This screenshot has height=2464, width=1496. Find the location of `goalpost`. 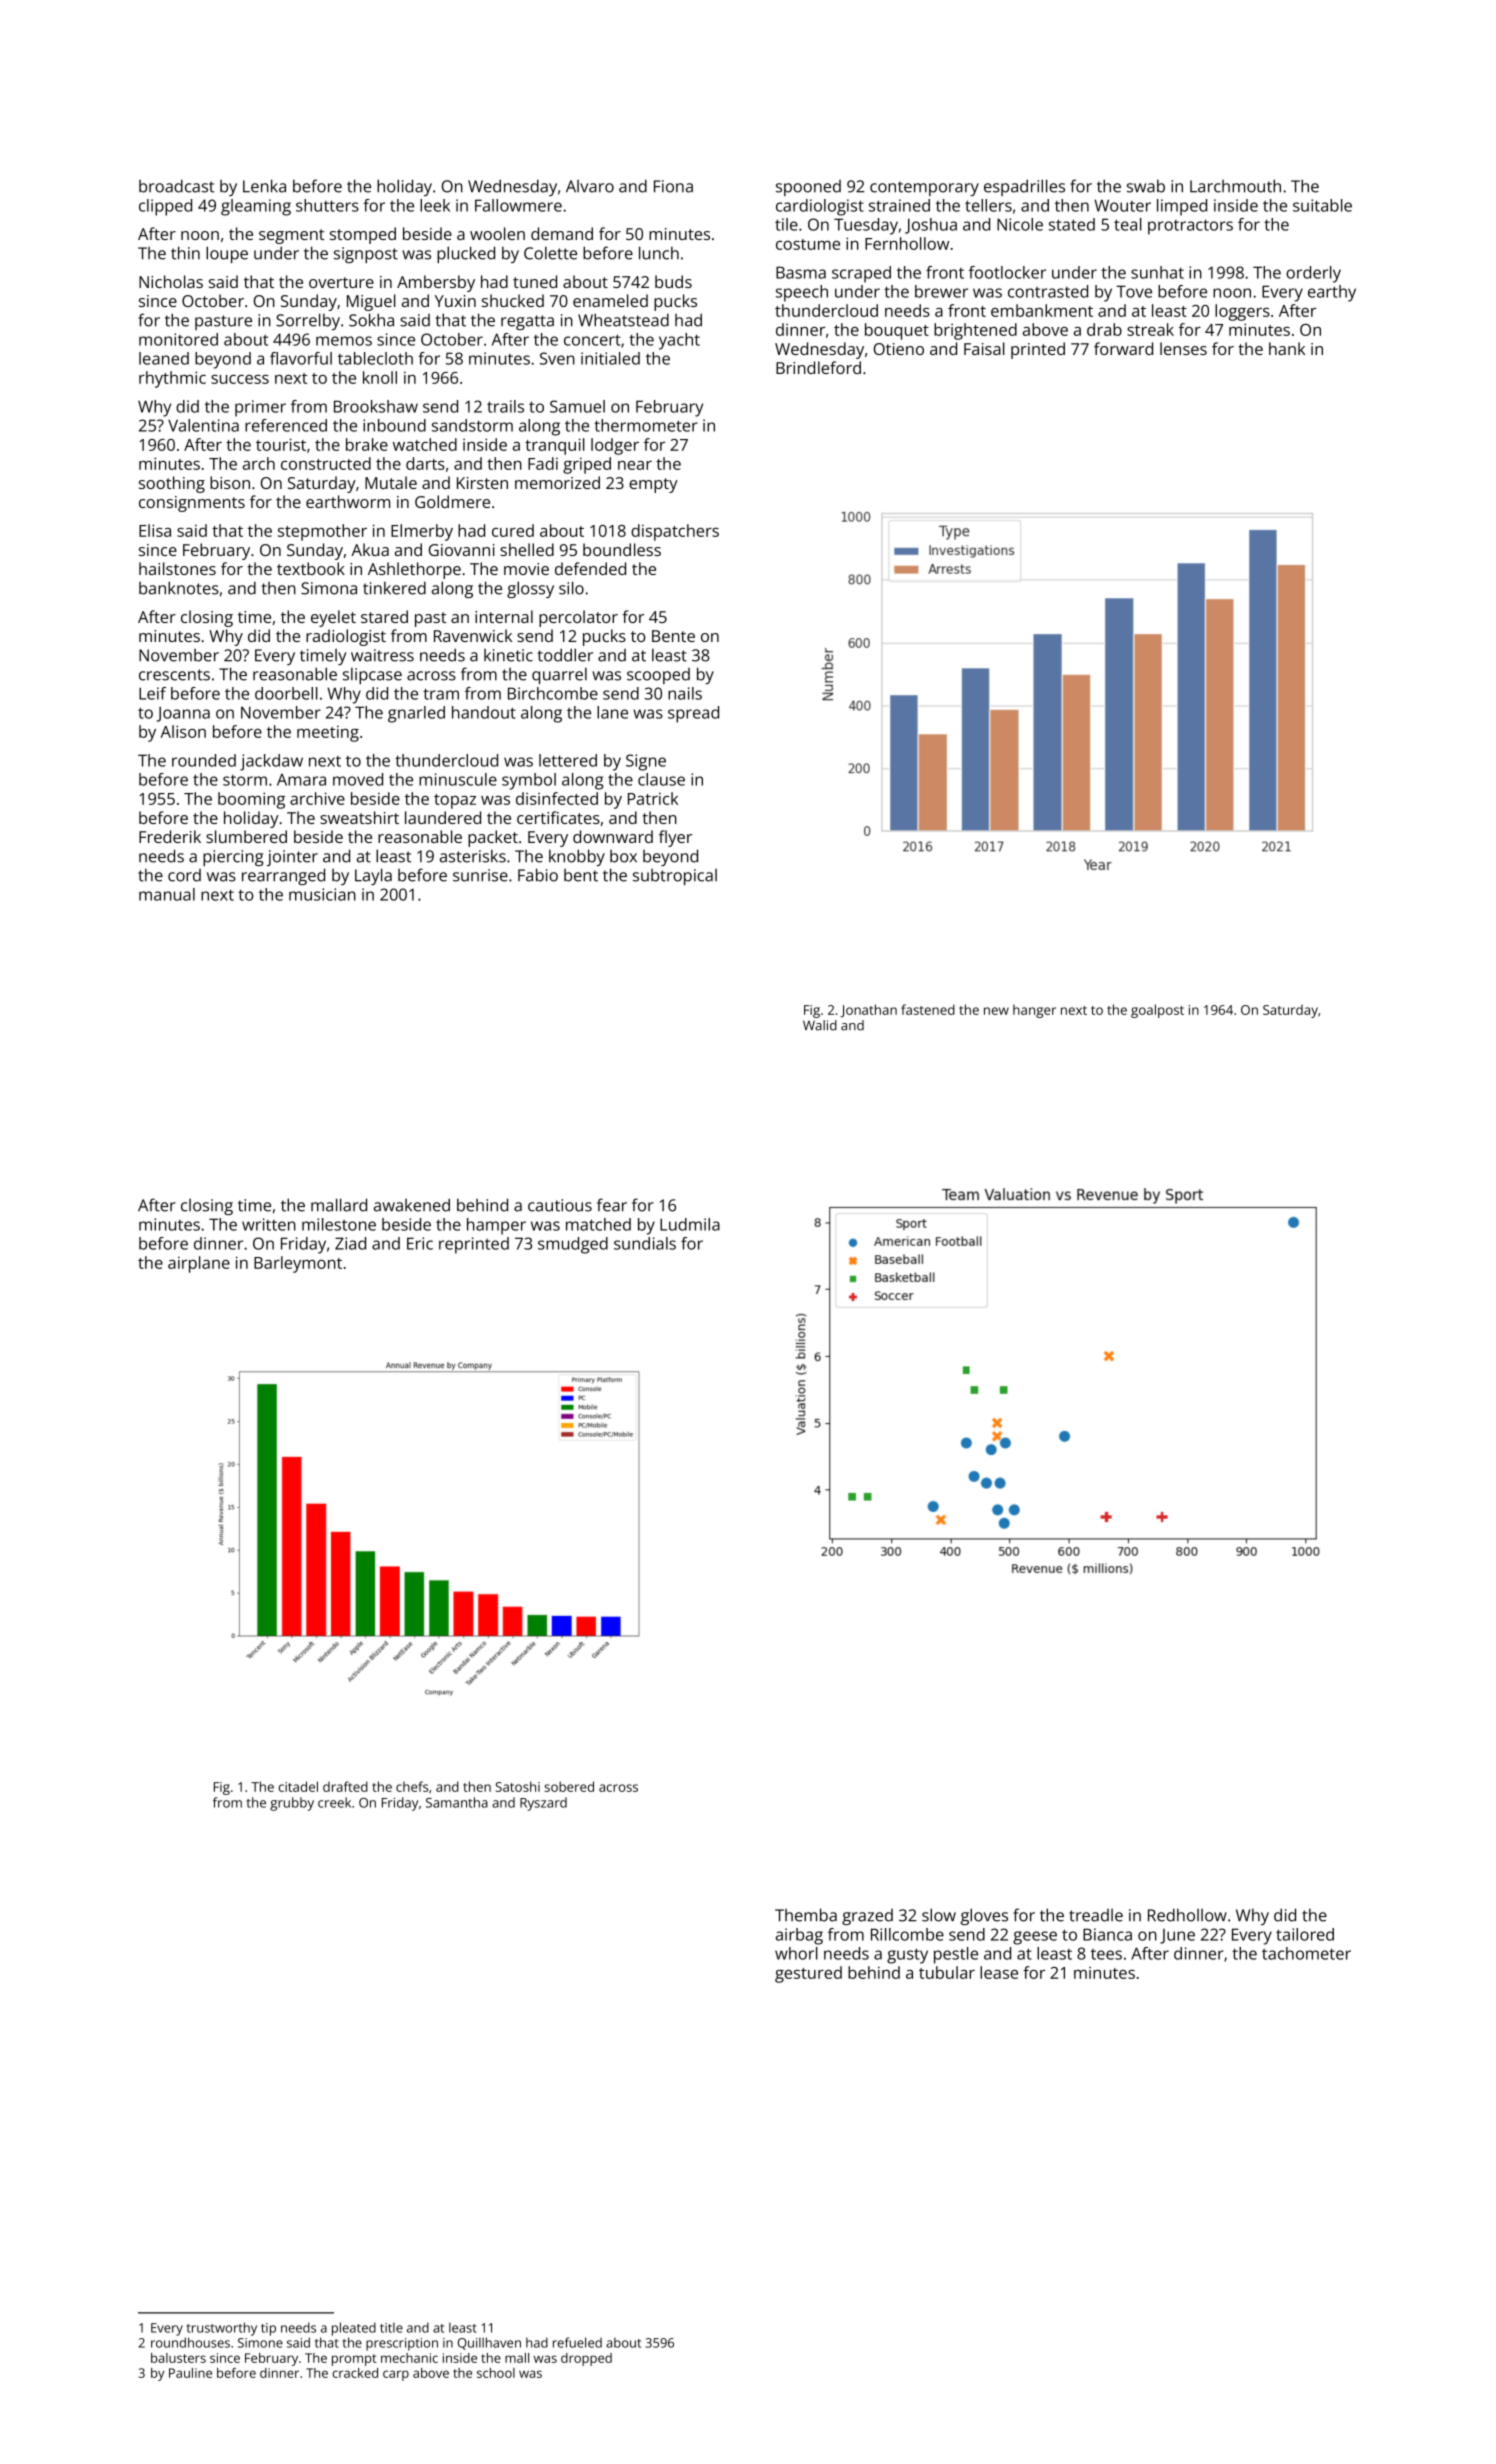

goalpost is located at coordinates (1157, 1011).
